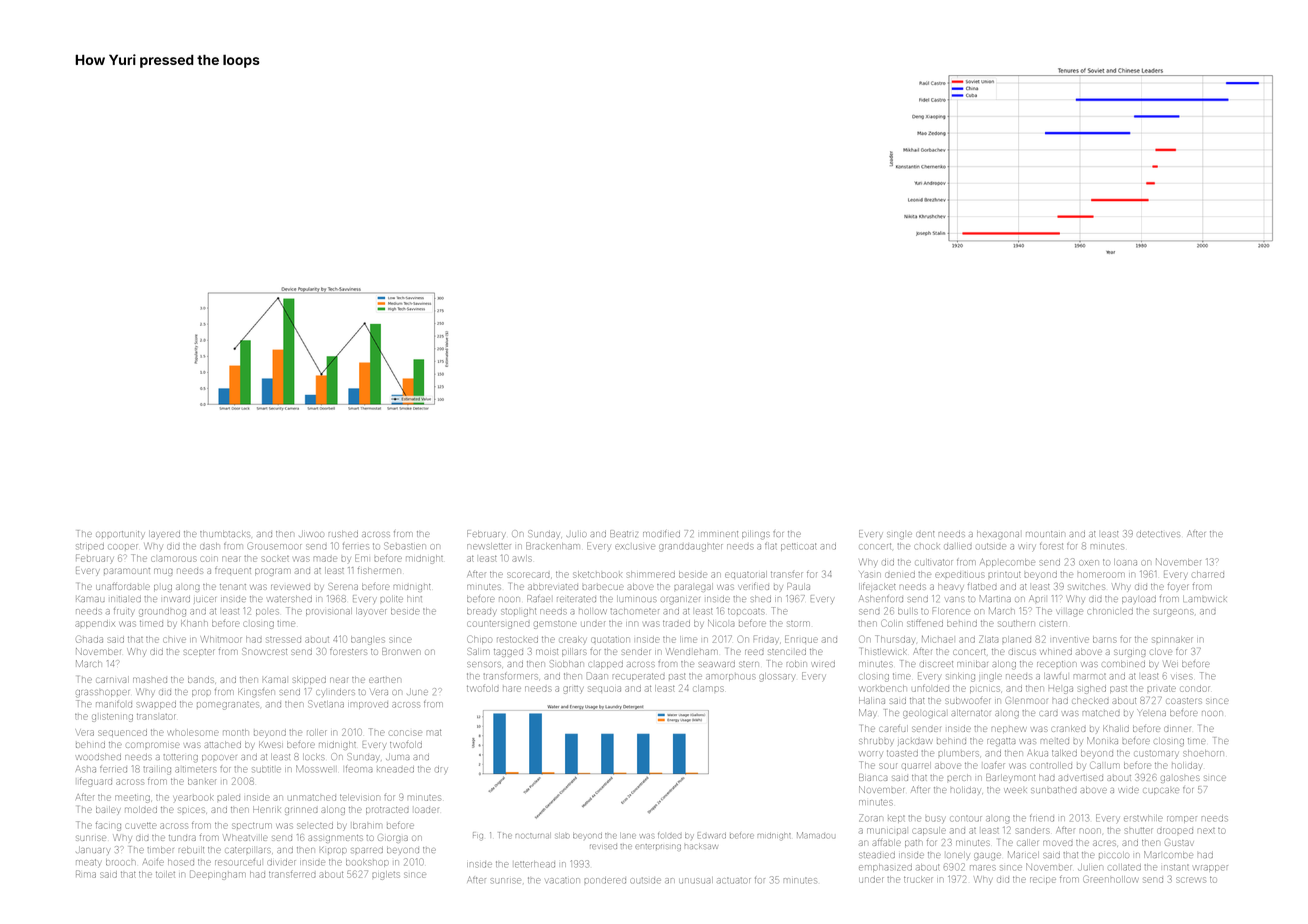 This document has width=1308, height=924. What do you see at coordinates (721, 623) in the document?
I see `Nicola` at bounding box center [721, 623].
